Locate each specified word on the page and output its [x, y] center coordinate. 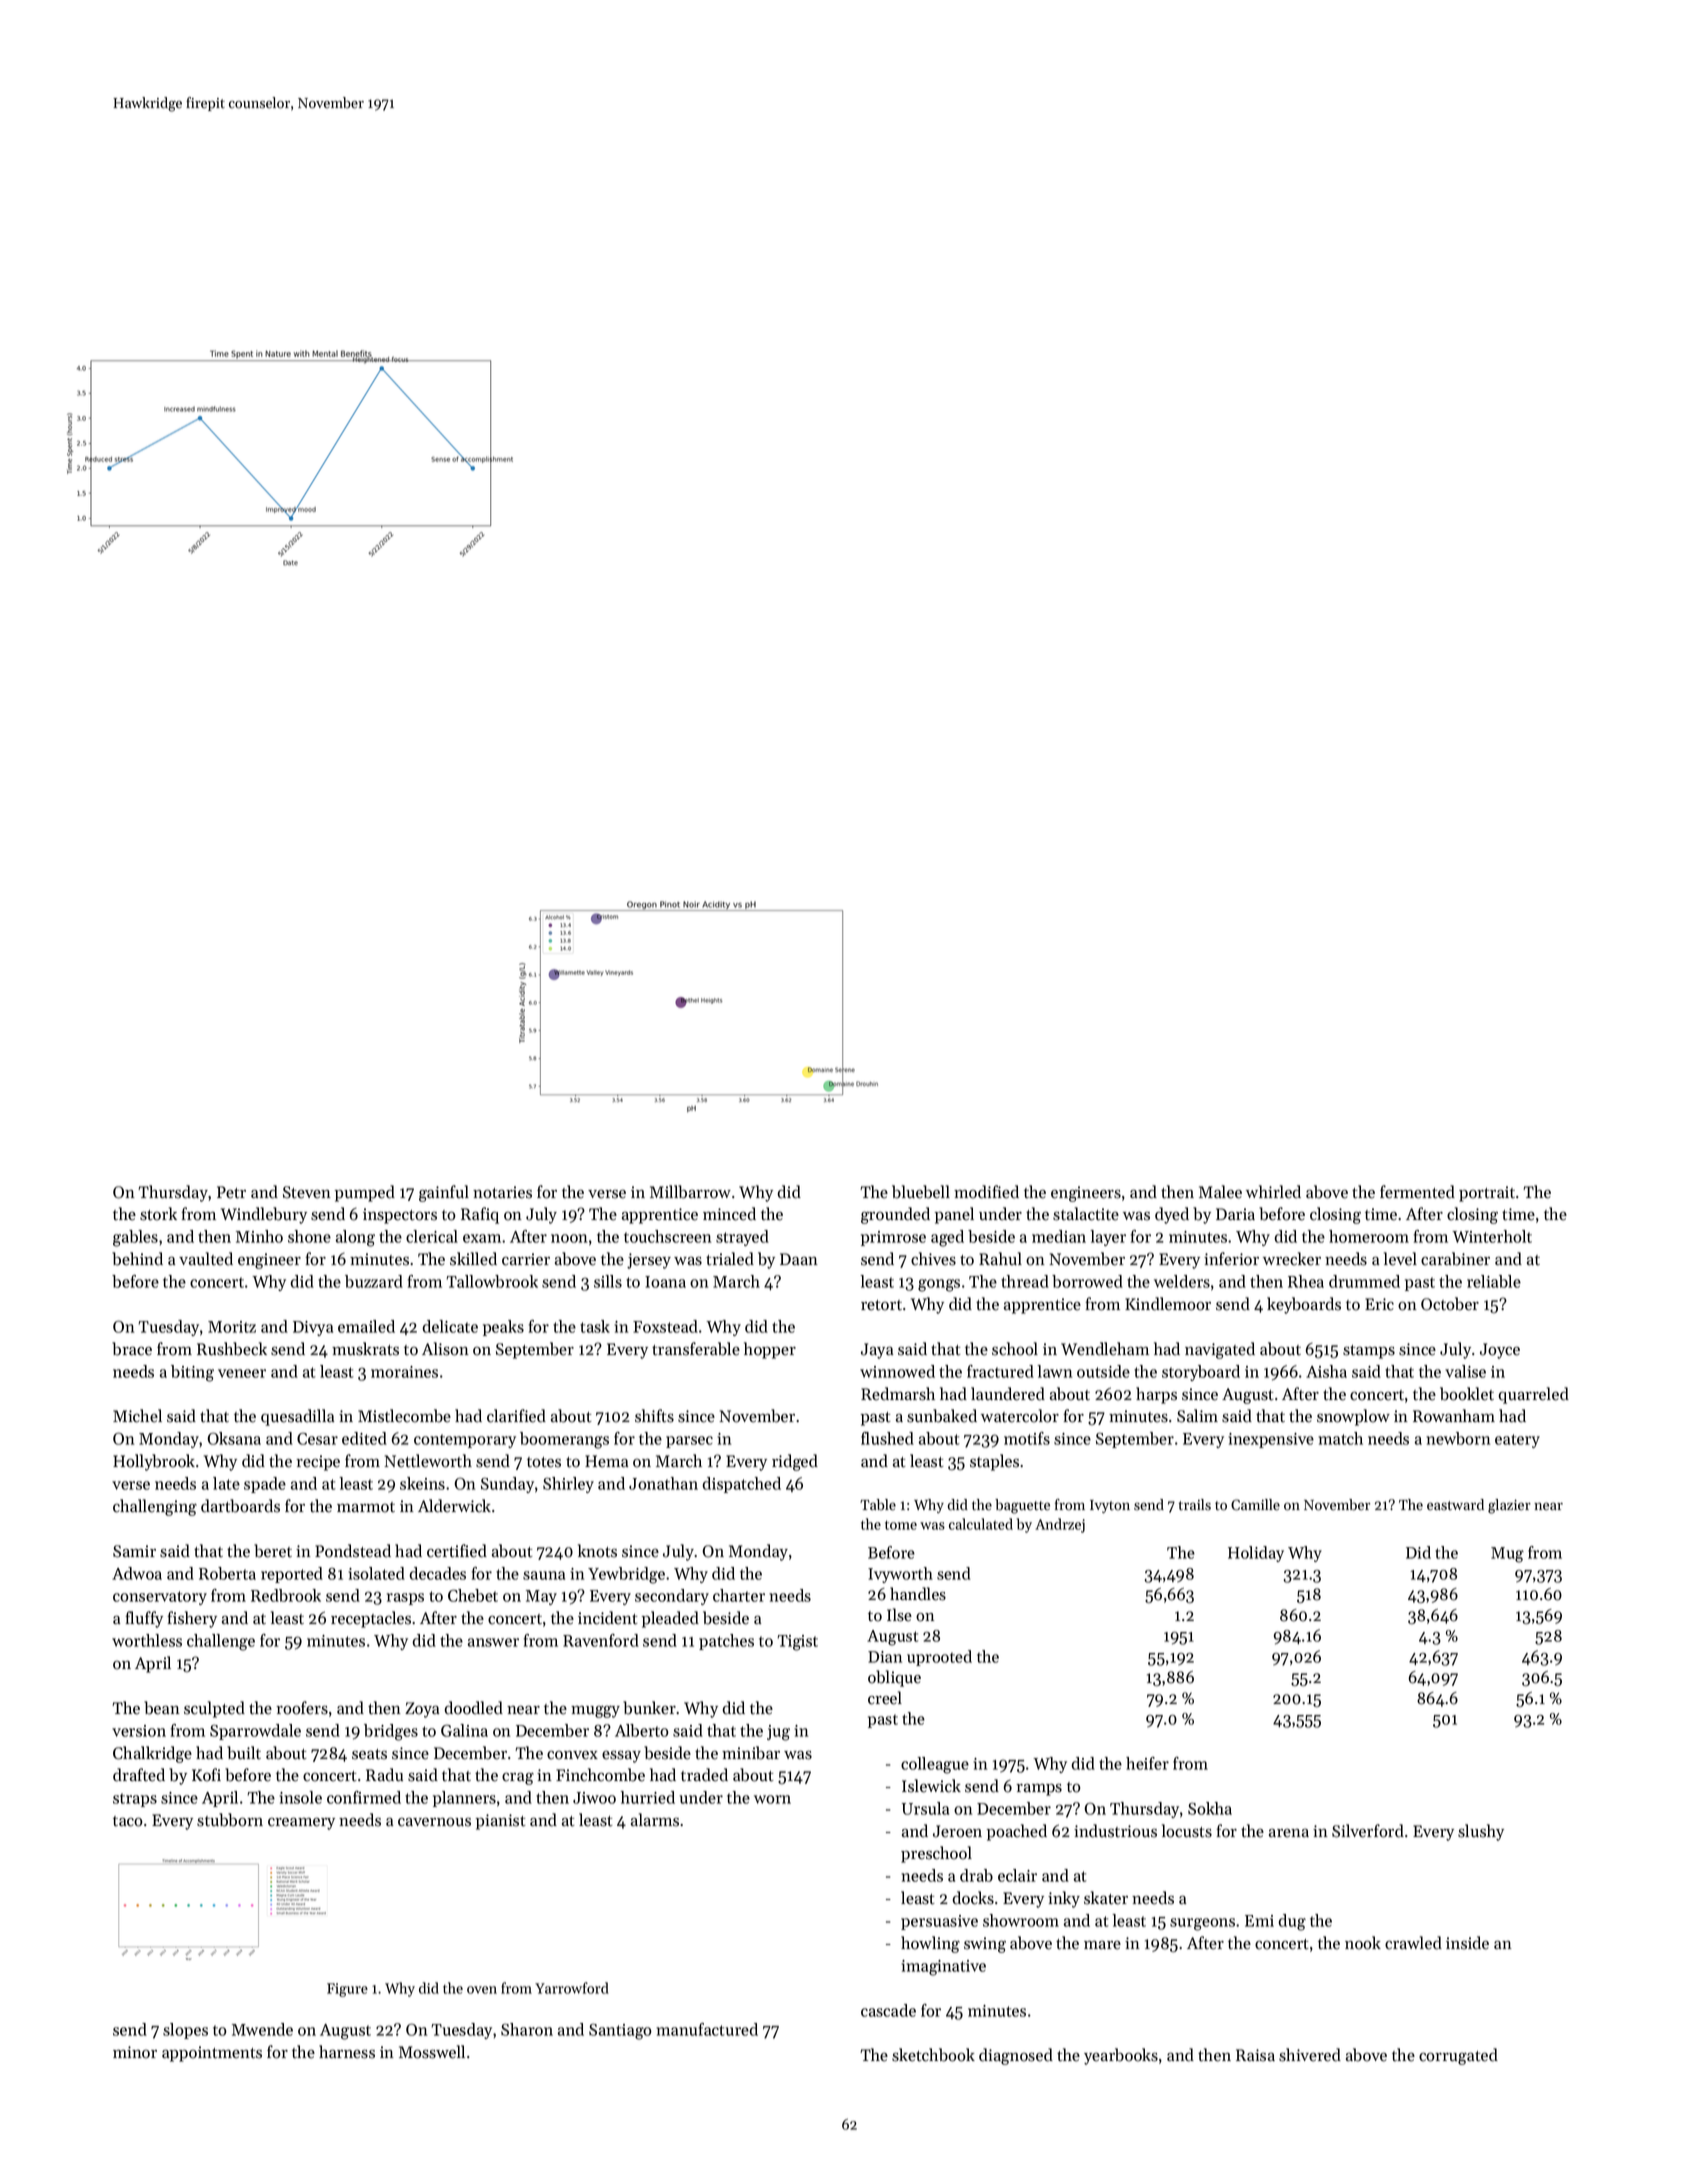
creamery [301, 1823]
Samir [134, 1551]
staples [994, 1462]
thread [1025, 1281]
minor [135, 2052]
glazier [1509, 1506]
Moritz [232, 1327]
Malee [1220, 1192]
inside [1467, 1943]
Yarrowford [572, 1988]
